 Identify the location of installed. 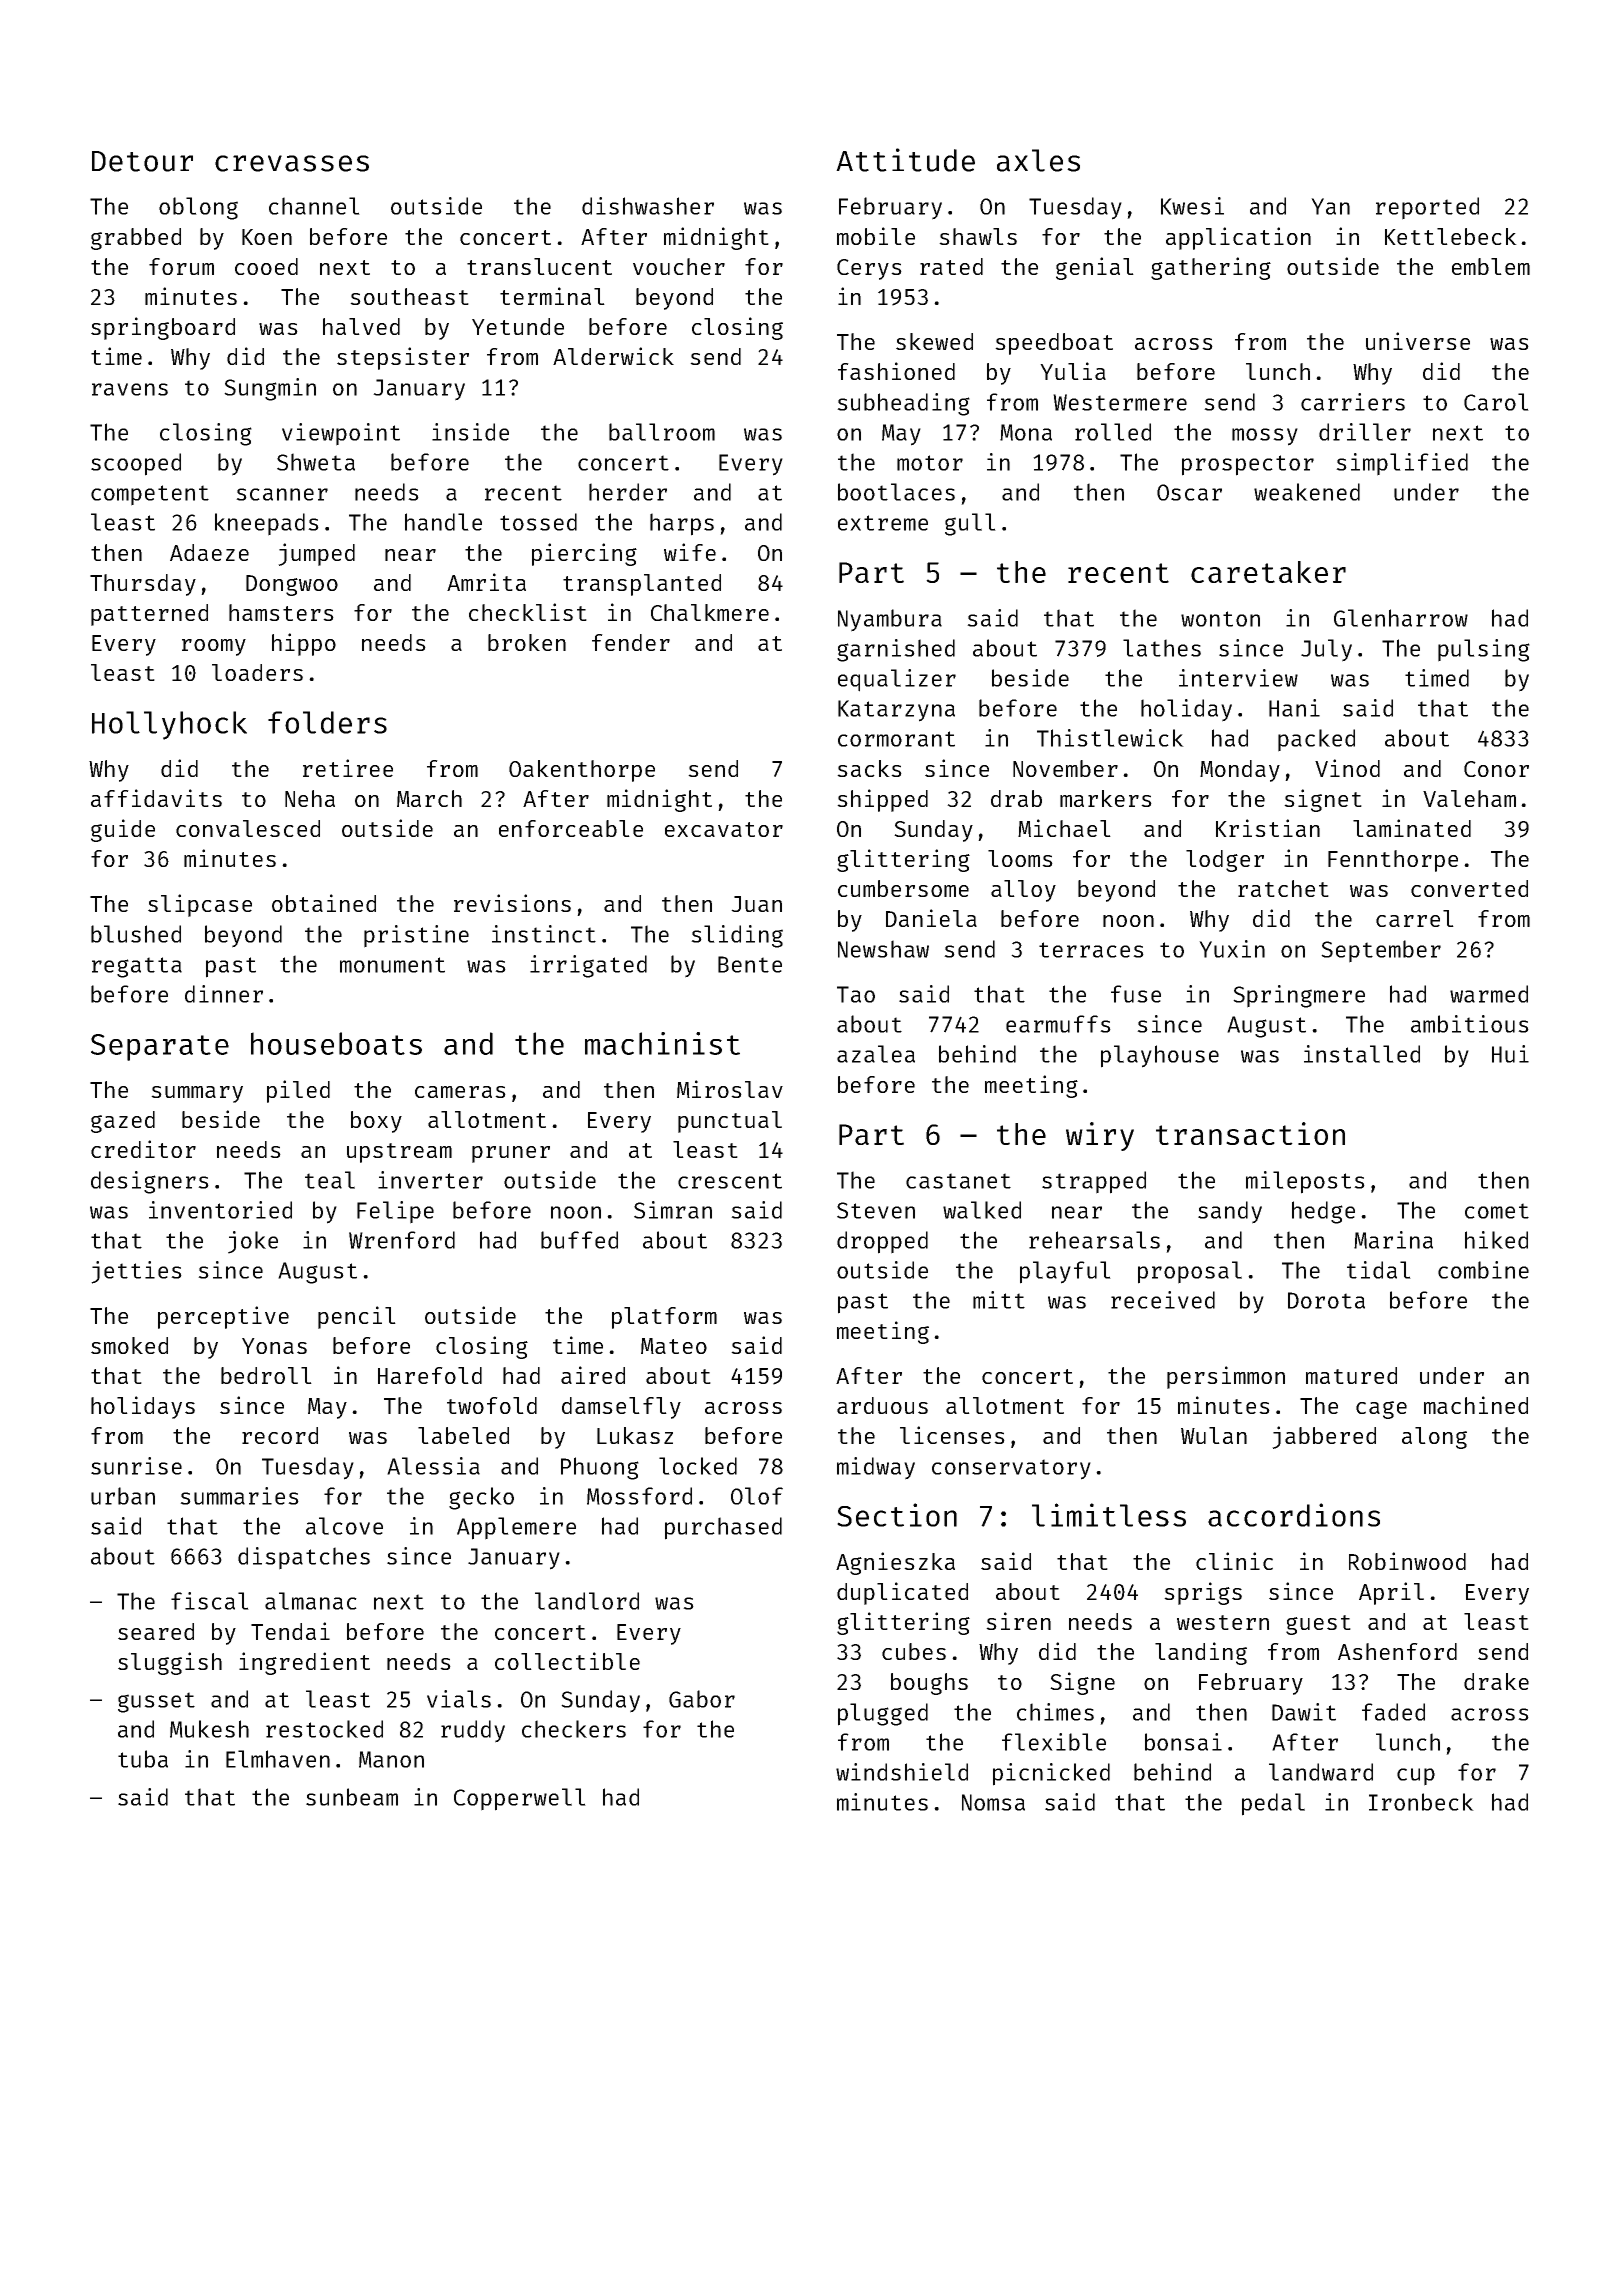
(1362, 1054).
